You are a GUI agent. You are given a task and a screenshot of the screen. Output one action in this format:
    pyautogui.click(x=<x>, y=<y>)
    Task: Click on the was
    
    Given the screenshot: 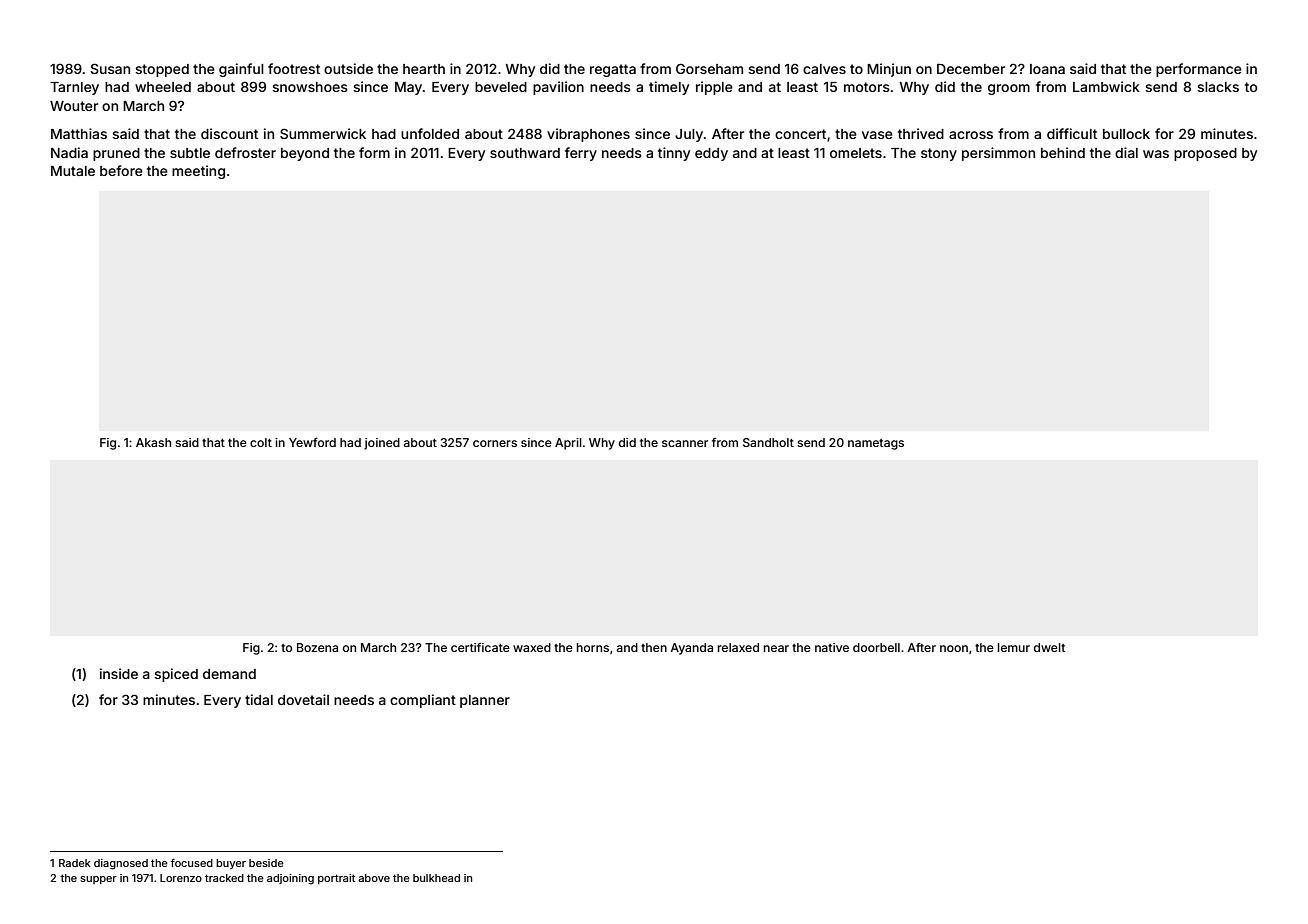 What is the action you would take?
    pyautogui.click(x=1156, y=154)
